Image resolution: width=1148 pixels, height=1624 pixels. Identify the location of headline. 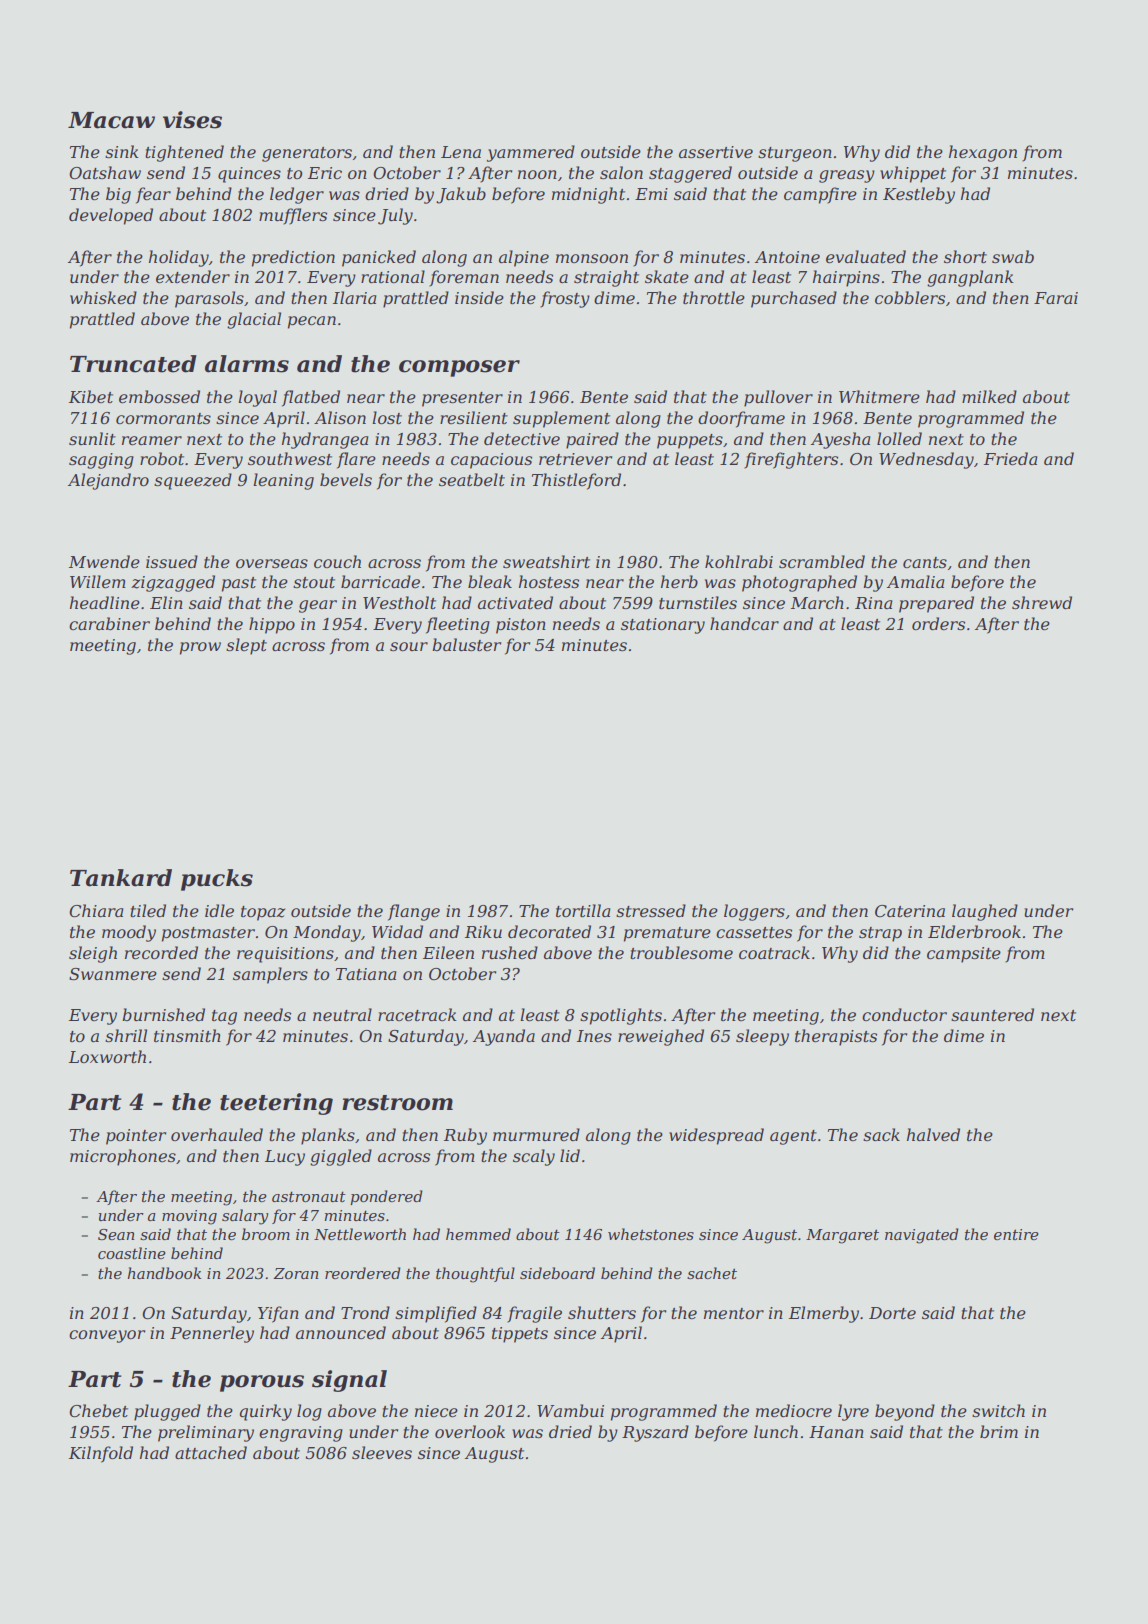
(105, 602).
